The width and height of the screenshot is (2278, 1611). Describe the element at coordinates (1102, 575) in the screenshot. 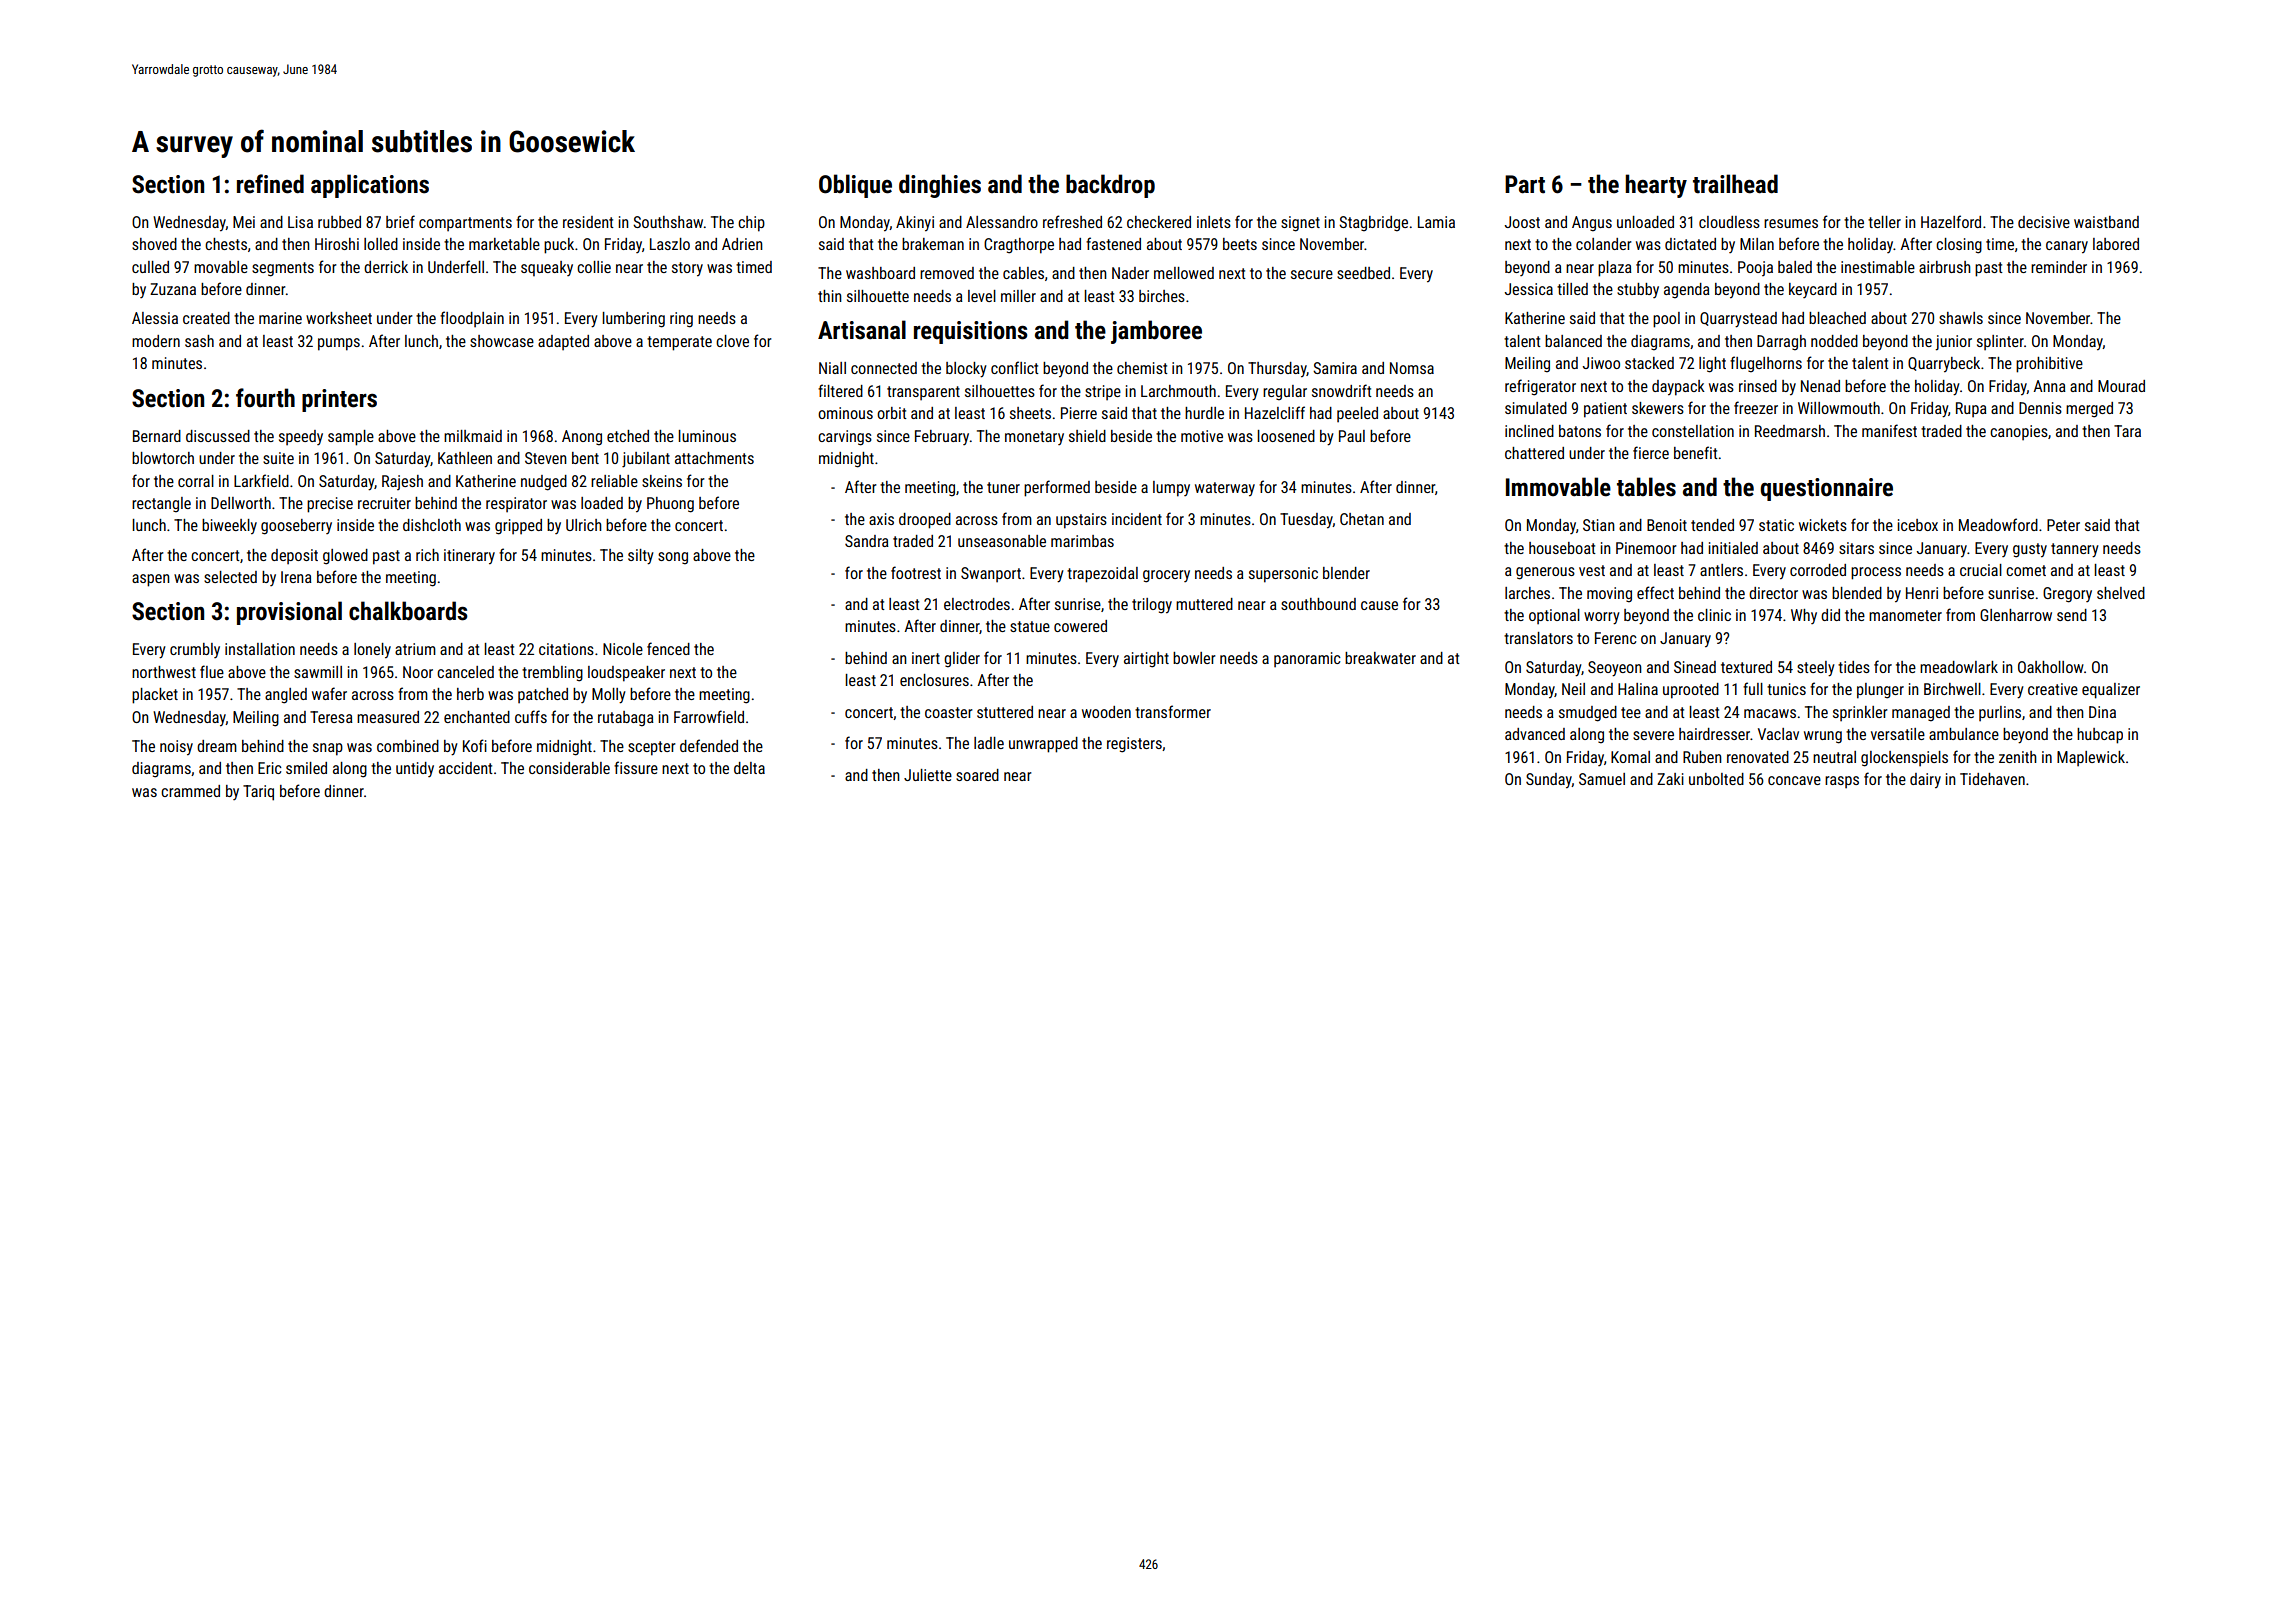

I see `trapezoidal` at that location.
